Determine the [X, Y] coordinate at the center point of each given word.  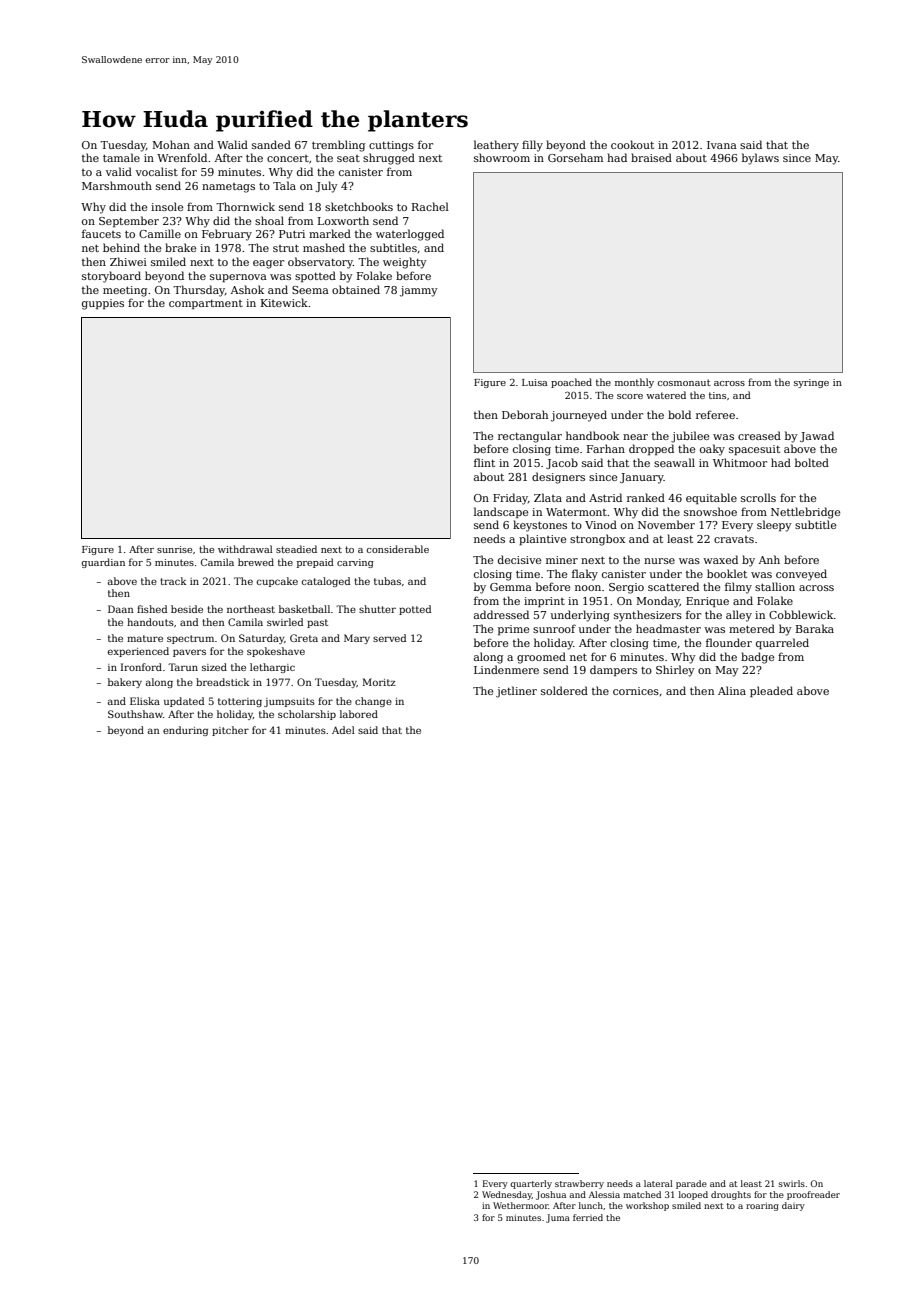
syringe [811, 383]
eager [268, 264]
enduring [185, 731]
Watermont [576, 512]
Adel [343, 730]
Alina [732, 690]
